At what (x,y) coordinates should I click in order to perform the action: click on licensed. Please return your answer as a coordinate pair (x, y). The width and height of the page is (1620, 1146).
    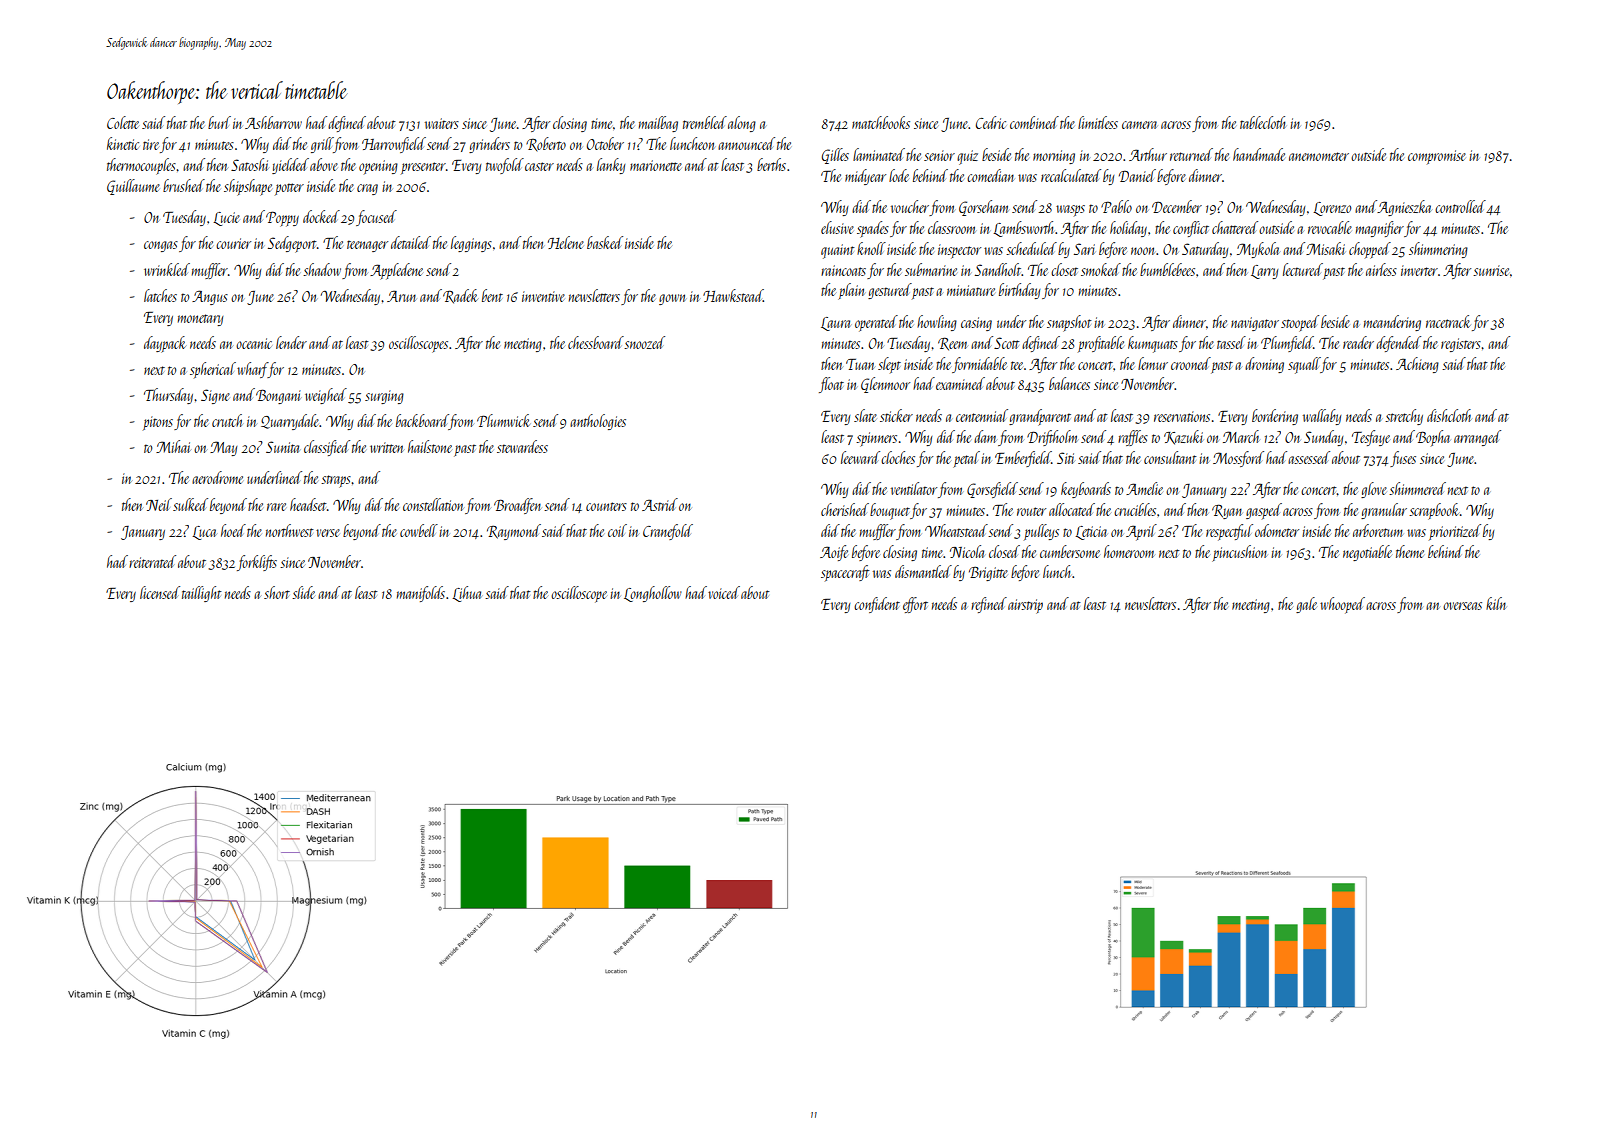
    Looking at the image, I should click on (160, 592).
